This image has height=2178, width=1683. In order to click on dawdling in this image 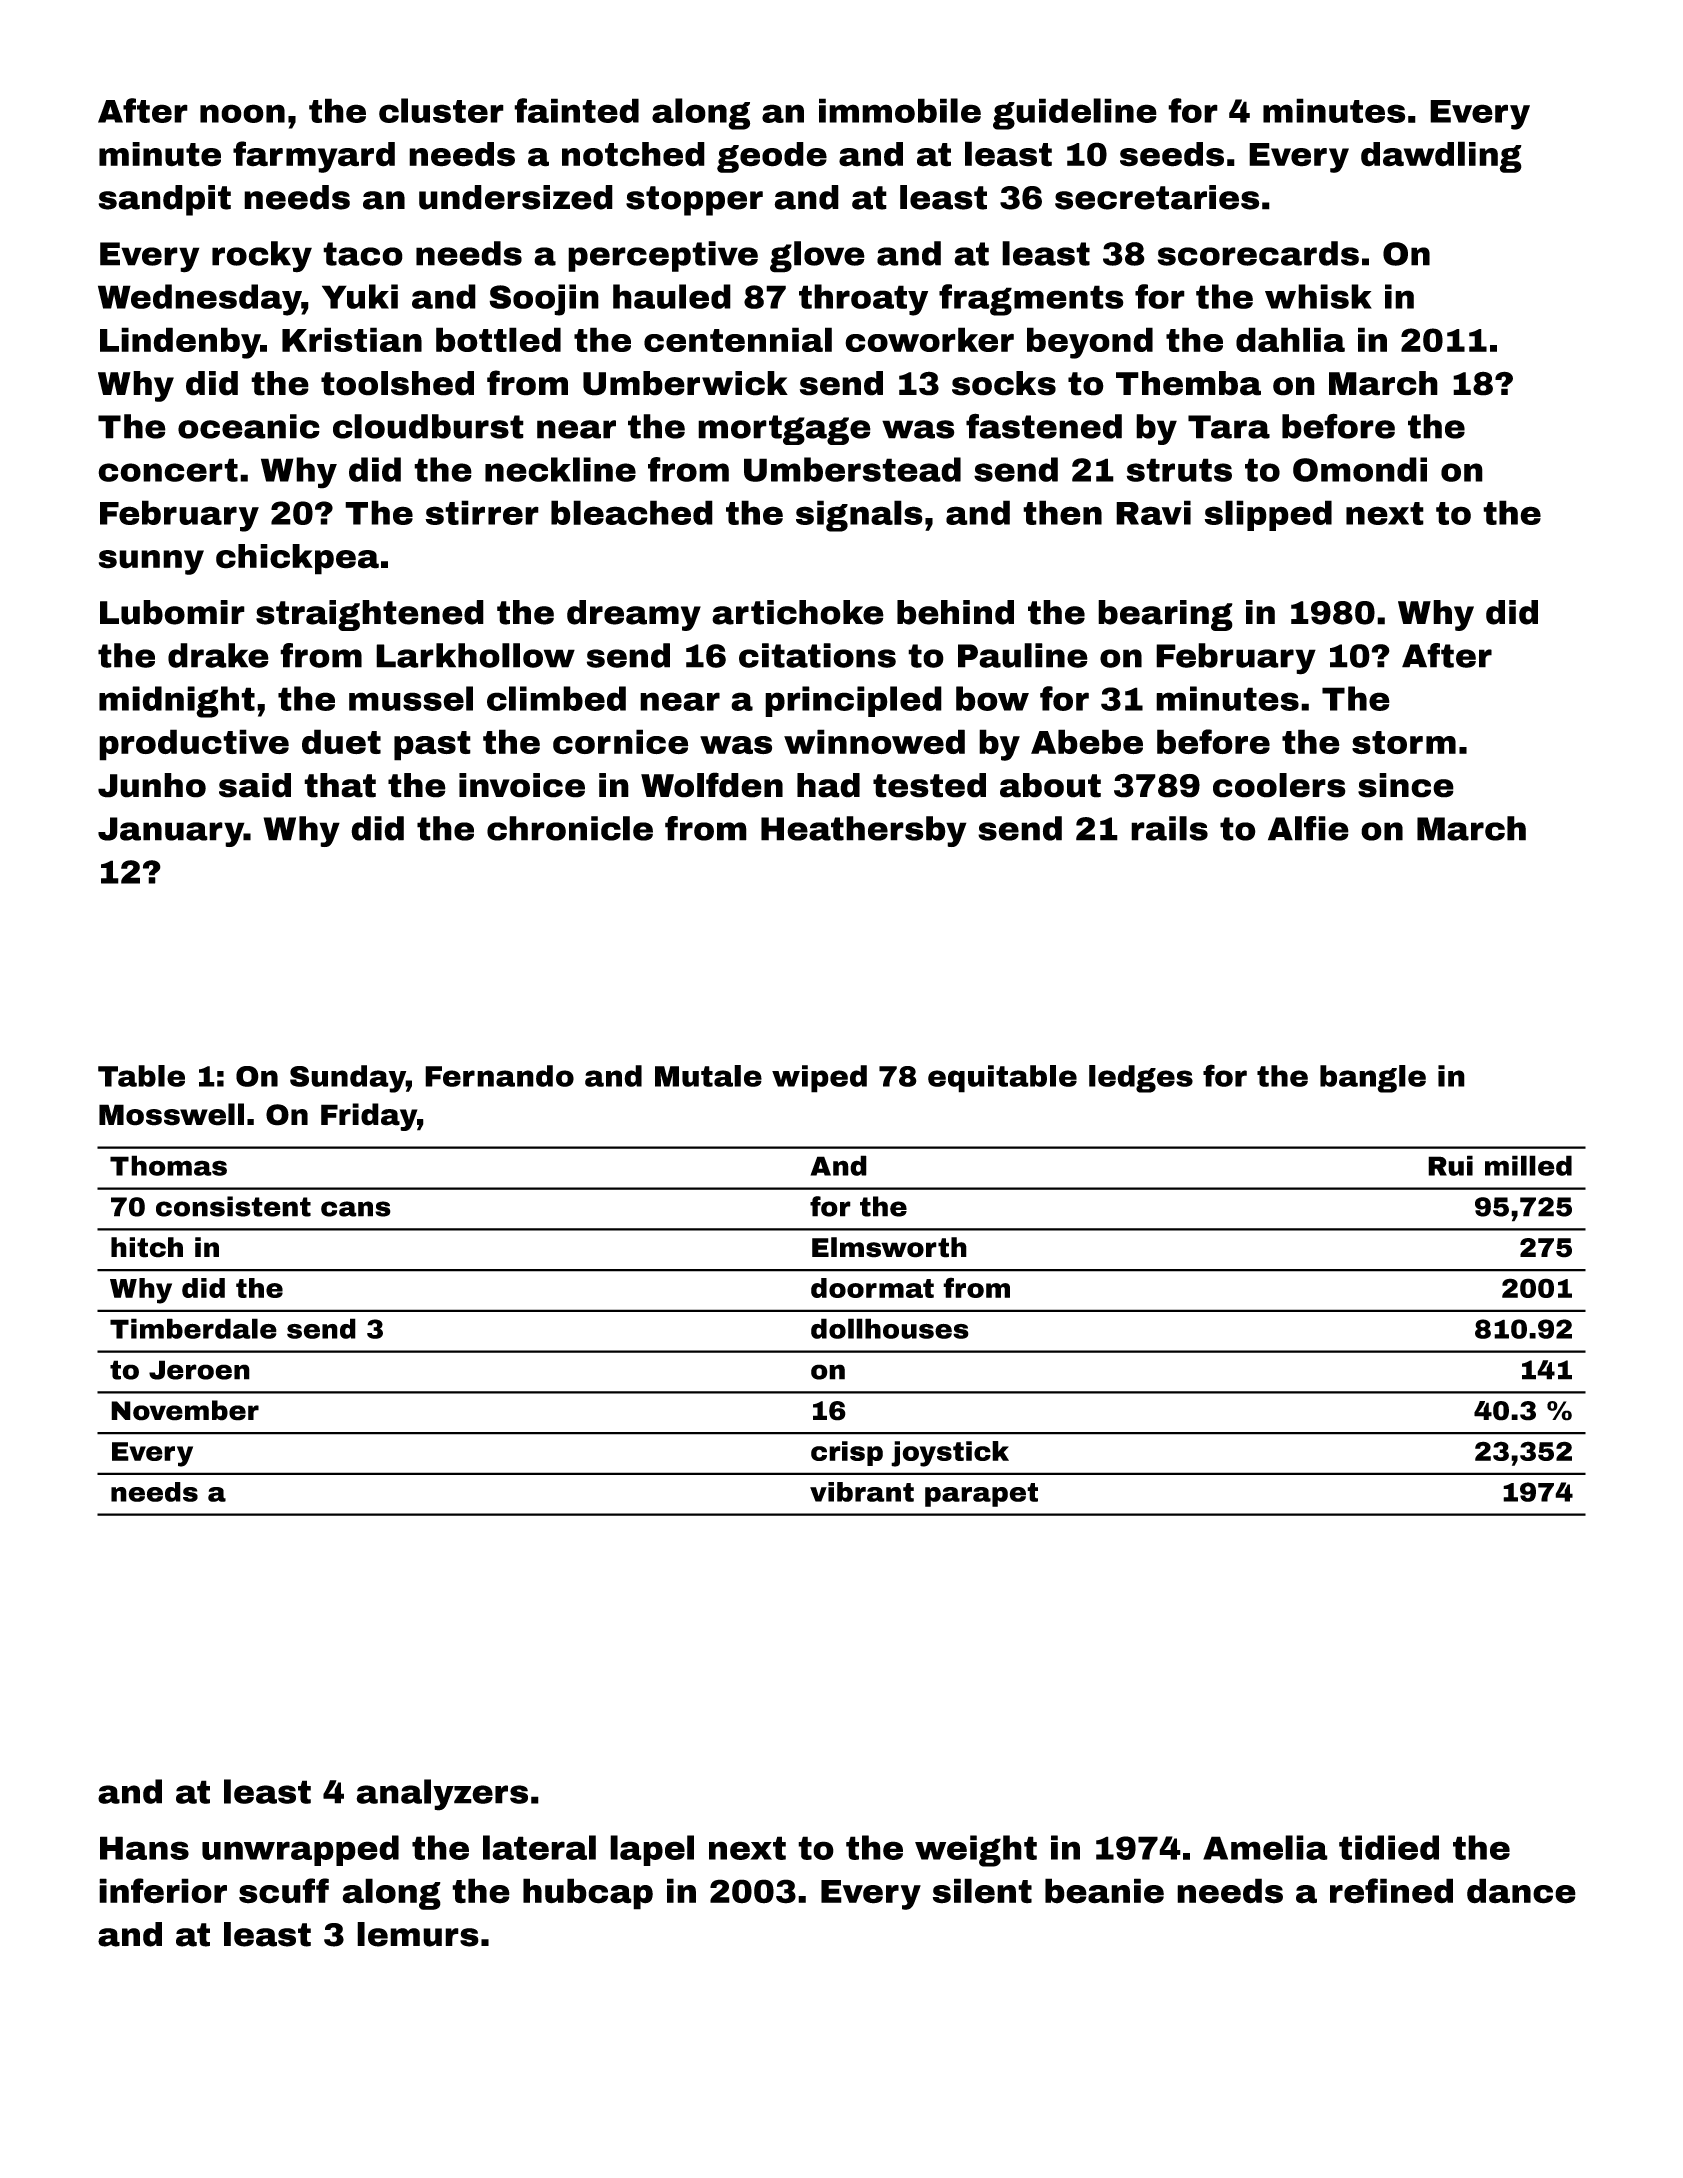, I will do `click(1441, 157)`.
